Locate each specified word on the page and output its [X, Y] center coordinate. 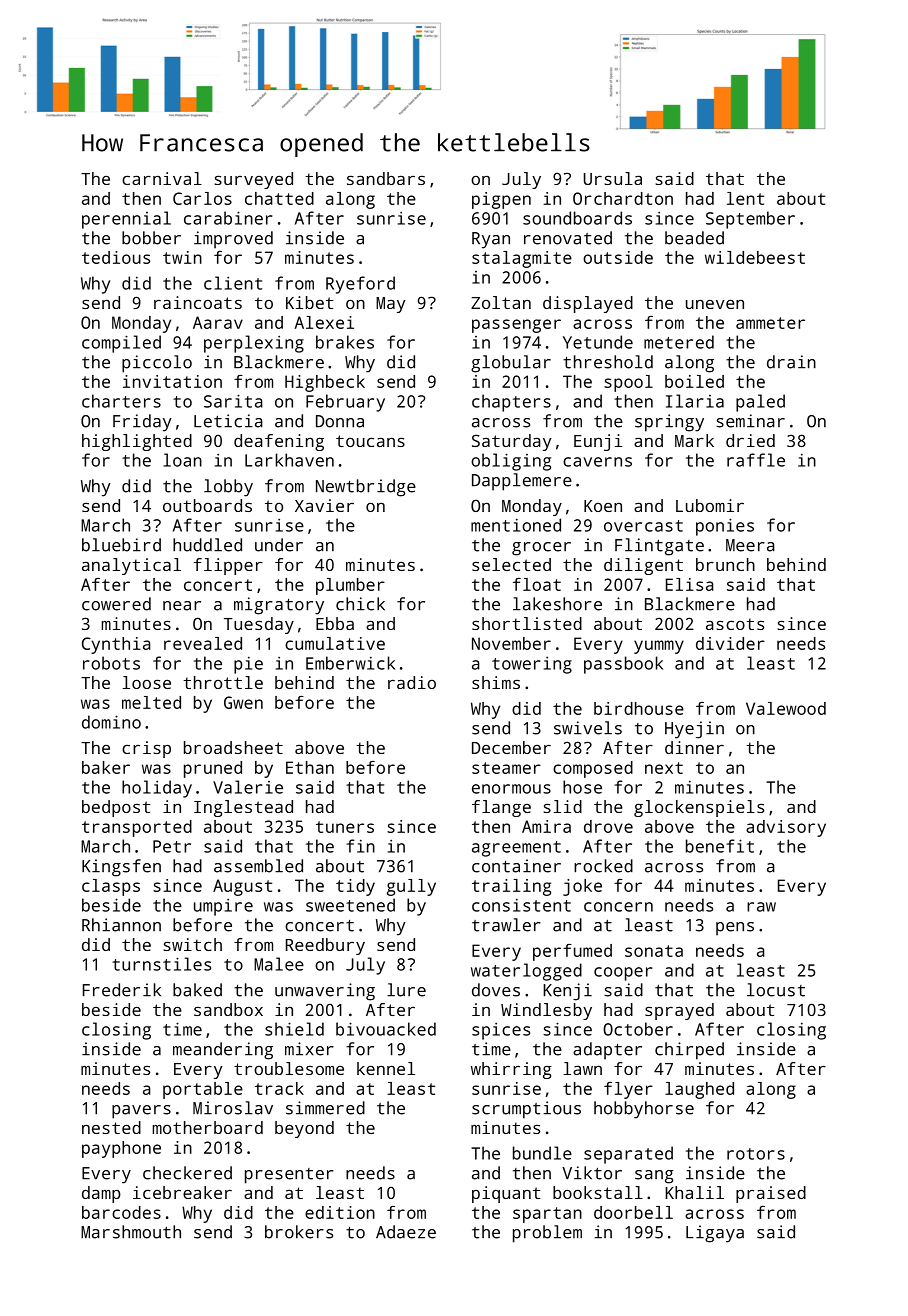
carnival [162, 178]
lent [745, 198]
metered [679, 342]
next [664, 768]
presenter [289, 1176]
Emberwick [350, 663]
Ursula [613, 178]
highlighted [137, 442]
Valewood [786, 708]
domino [111, 722]
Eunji [598, 442]
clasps [111, 887]
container [516, 866]
